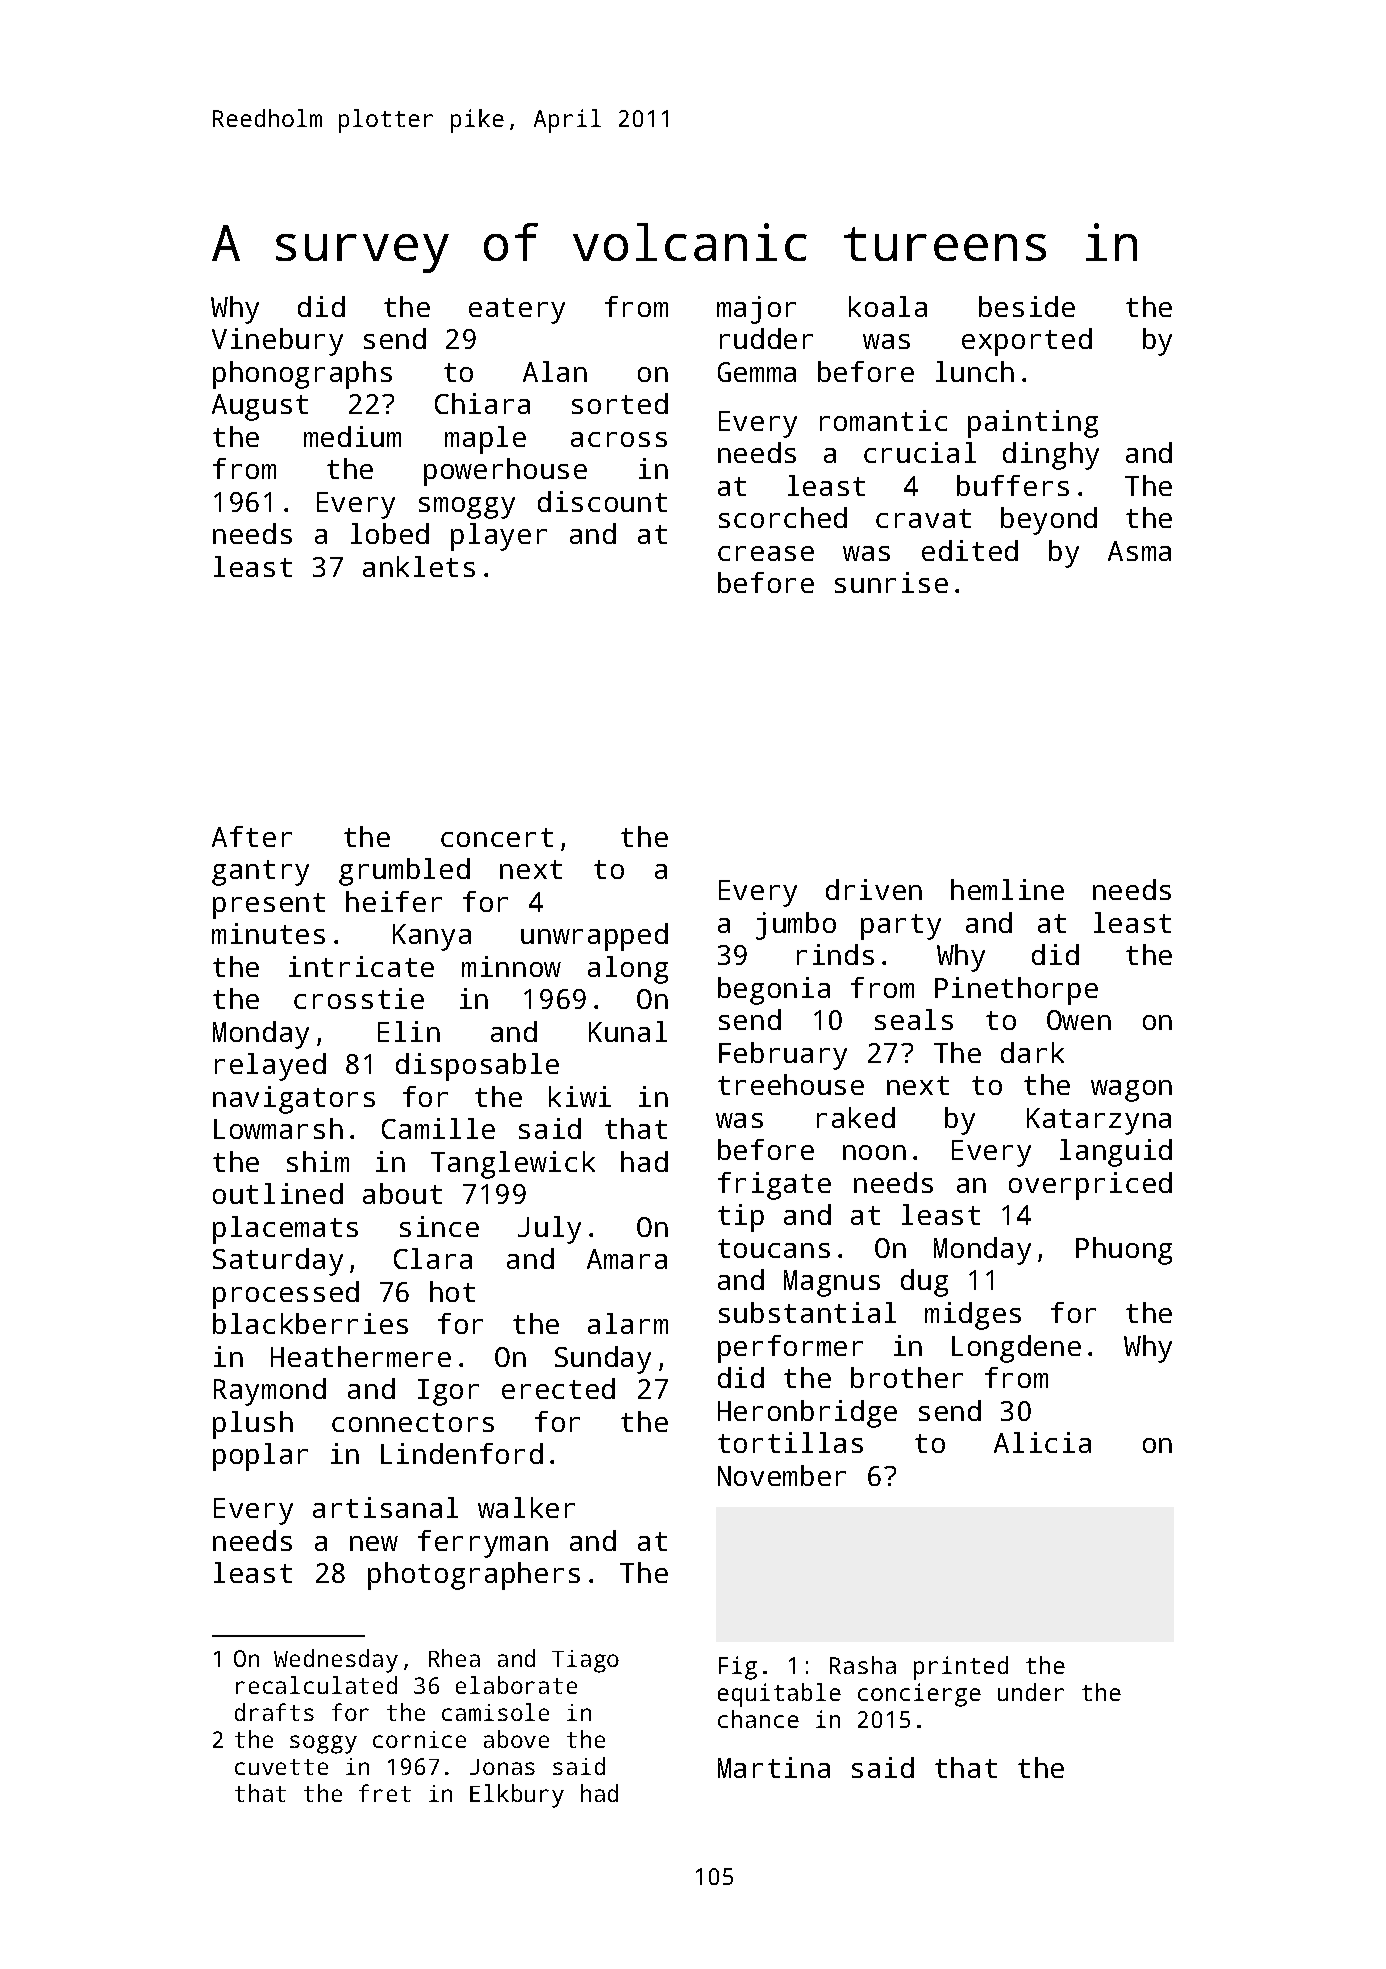 The width and height of the screenshot is (1386, 1969). What do you see at coordinates (474, 1576) in the screenshot?
I see `photographers` at bounding box center [474, 1576].
